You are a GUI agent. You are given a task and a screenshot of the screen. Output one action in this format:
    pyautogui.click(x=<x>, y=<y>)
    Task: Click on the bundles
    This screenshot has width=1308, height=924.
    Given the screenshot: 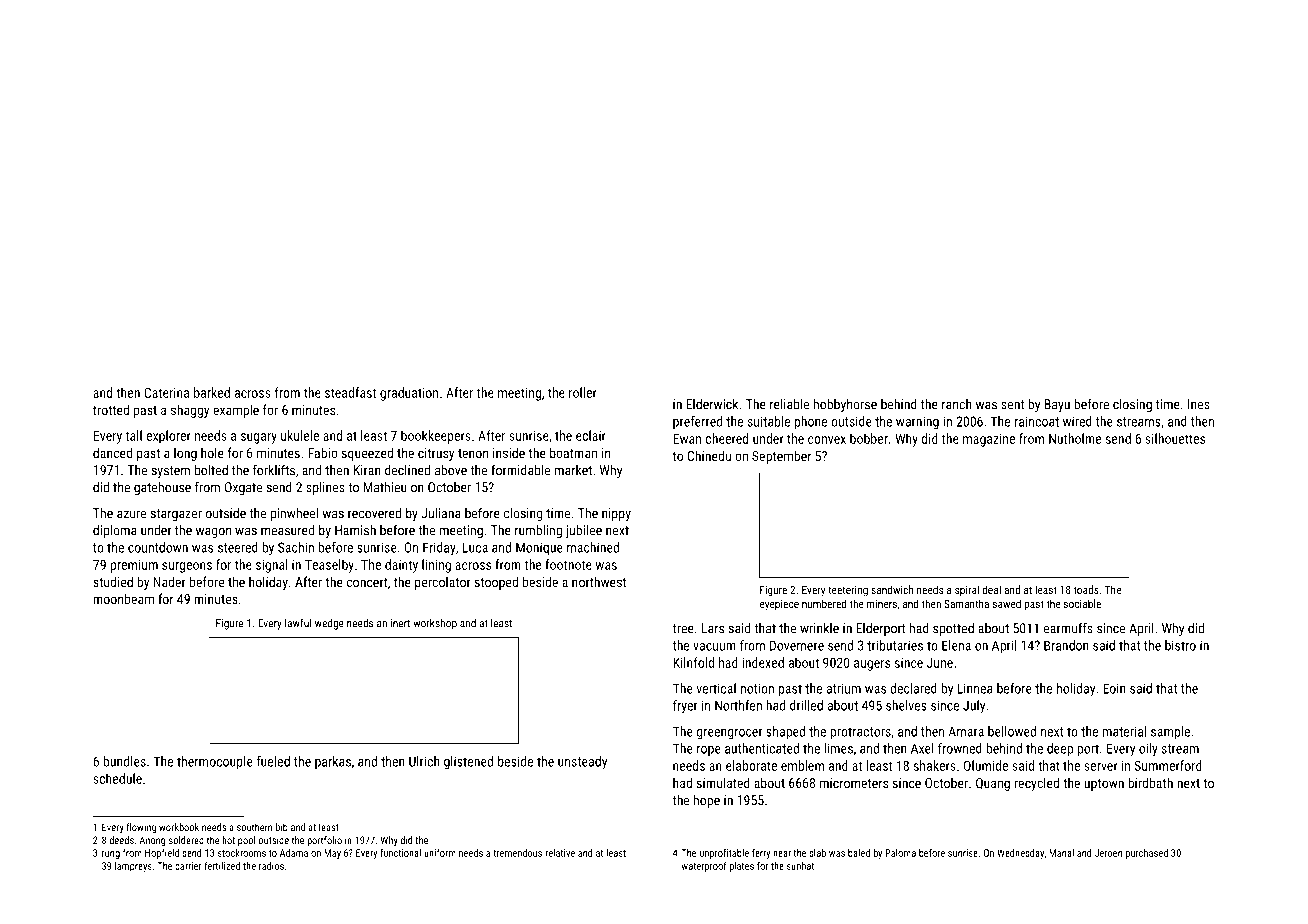 What is the action you would take?
    pyautogui.click(x=124, y=761)
